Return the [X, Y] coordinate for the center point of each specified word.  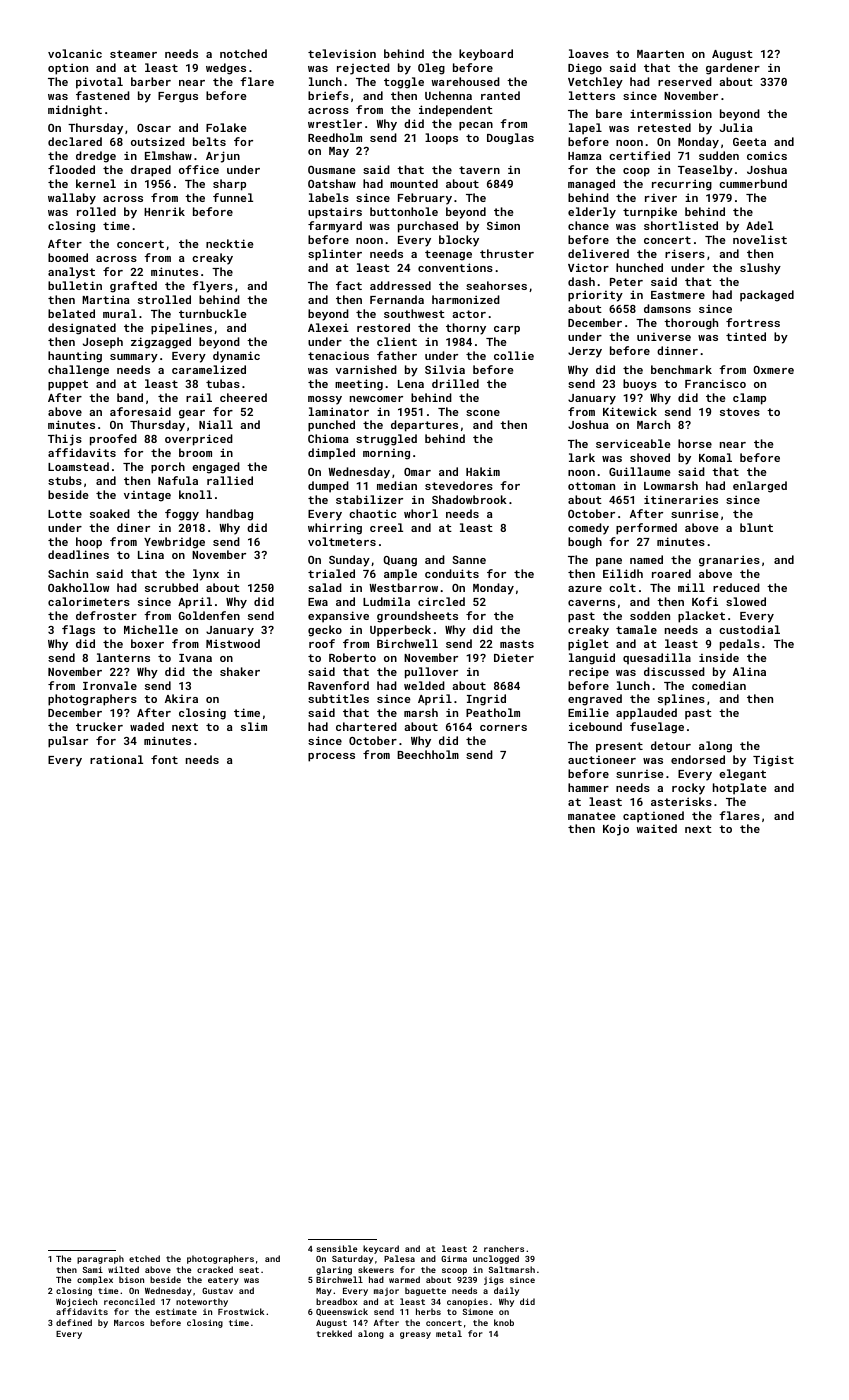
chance [588, 225]
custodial [749, 629]
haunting [75, 357]
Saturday [352, 1259]
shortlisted [681, 225]
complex [95, 1280]
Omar [417, 472]
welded [424, 685]
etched [144, 1258]
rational [116, 759]
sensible [337, 1248]
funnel [233, 197]
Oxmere [773, 370]
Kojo [616, 830]
